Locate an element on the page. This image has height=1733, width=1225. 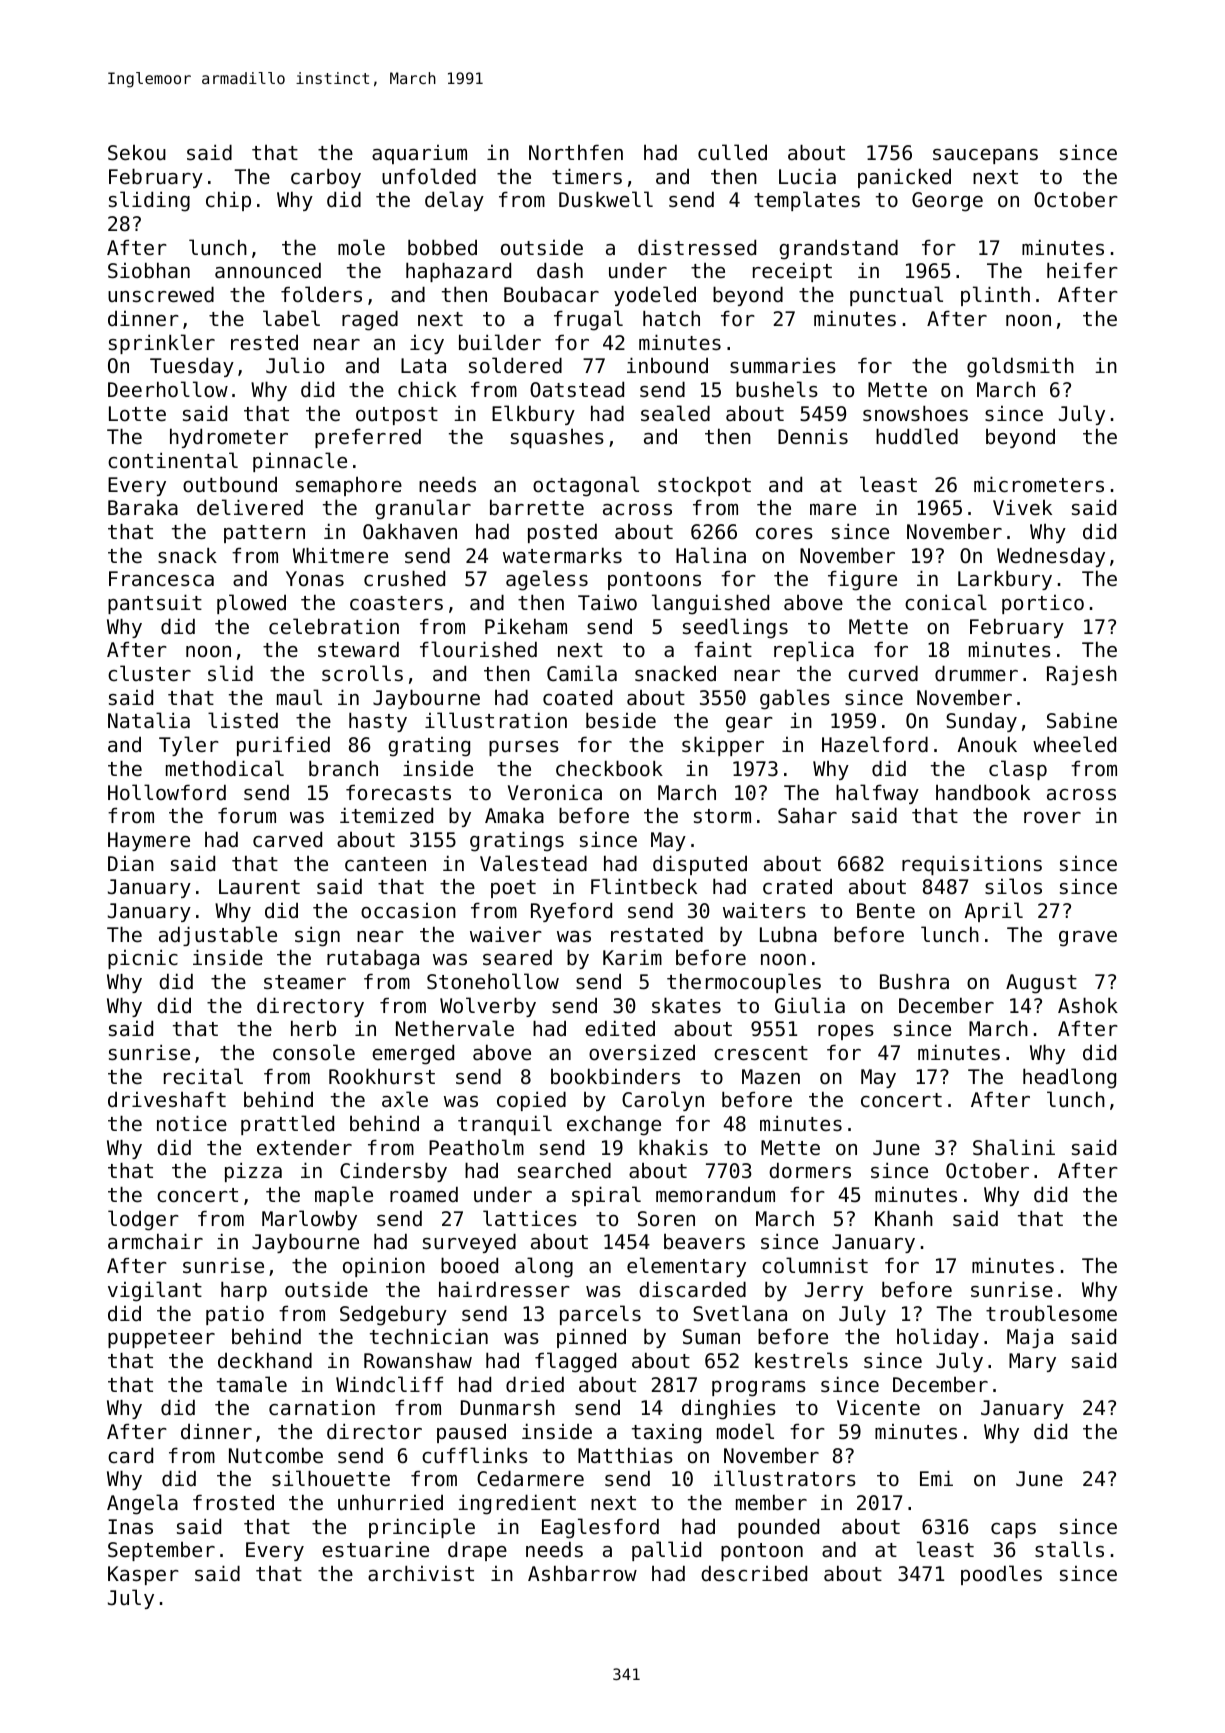
Jerry is located at coordinates (834, 1291).
